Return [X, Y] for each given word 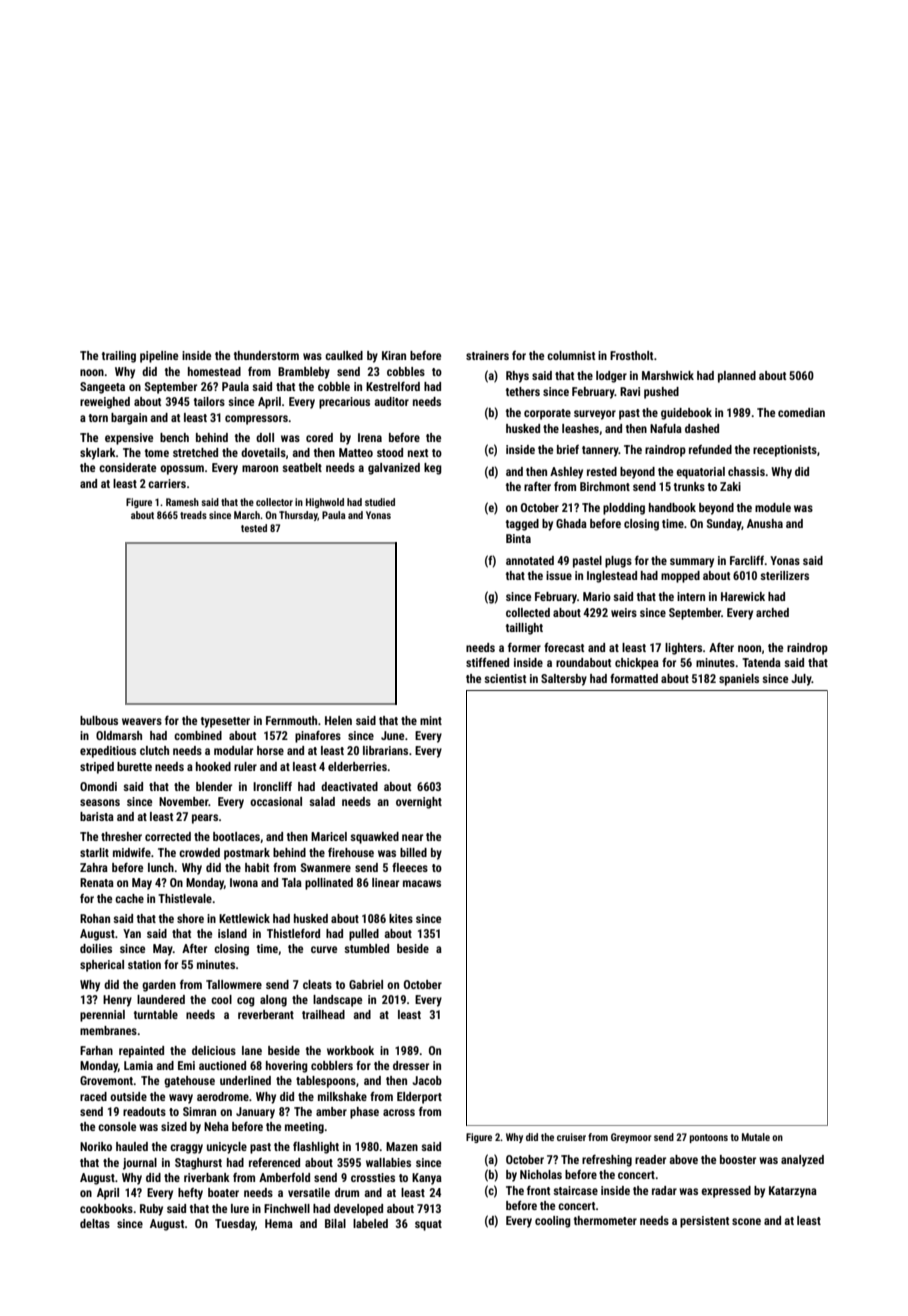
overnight [419, 803]
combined [198, 735]
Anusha [765, 523]
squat [428, 1225]
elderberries [357, 766]
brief [568, 449]
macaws [422, 883]
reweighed [105, 403]
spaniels [739, 680]
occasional [276, 801]
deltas [95, 1223]
